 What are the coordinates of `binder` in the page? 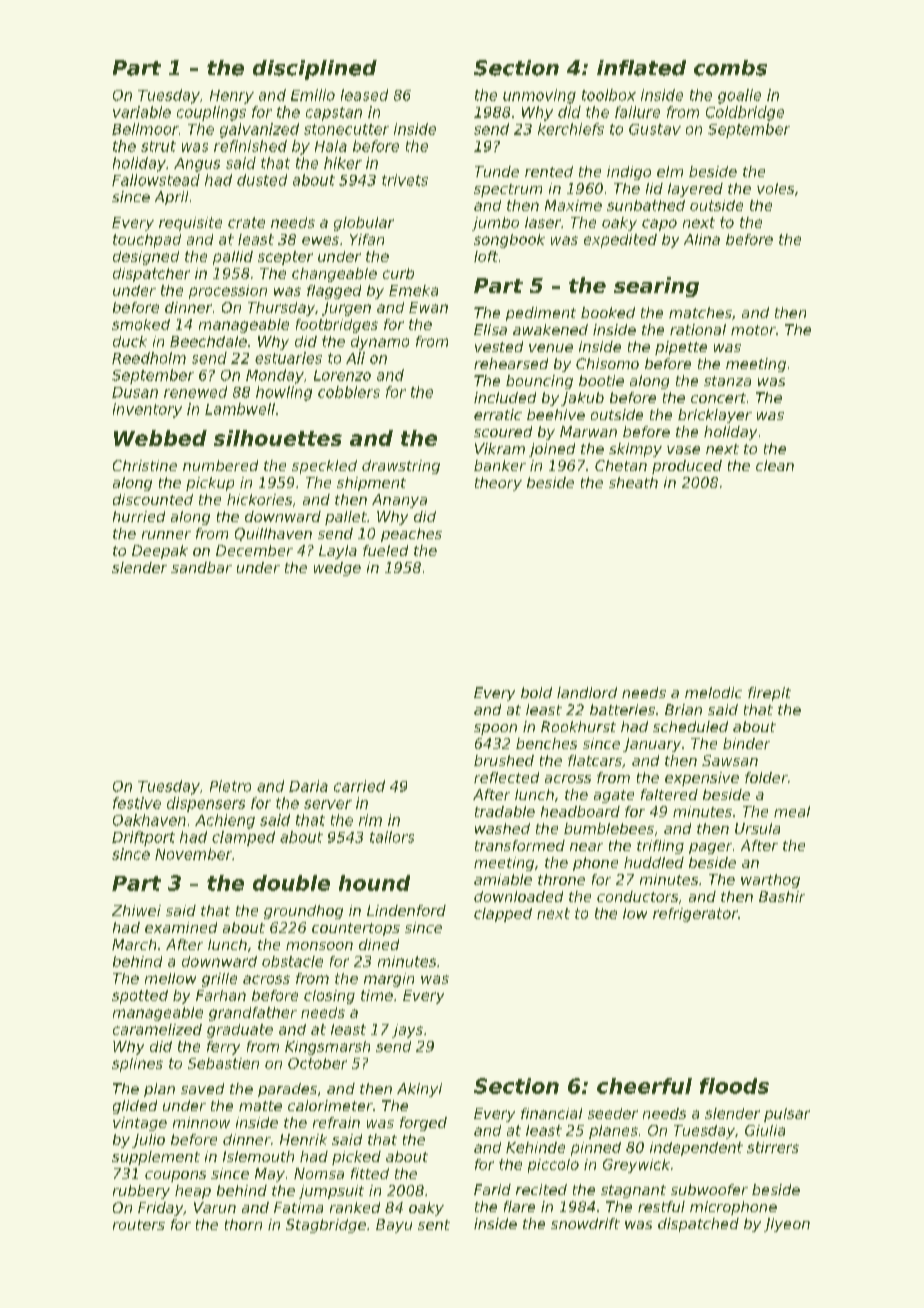 It's located at (746, 743).
